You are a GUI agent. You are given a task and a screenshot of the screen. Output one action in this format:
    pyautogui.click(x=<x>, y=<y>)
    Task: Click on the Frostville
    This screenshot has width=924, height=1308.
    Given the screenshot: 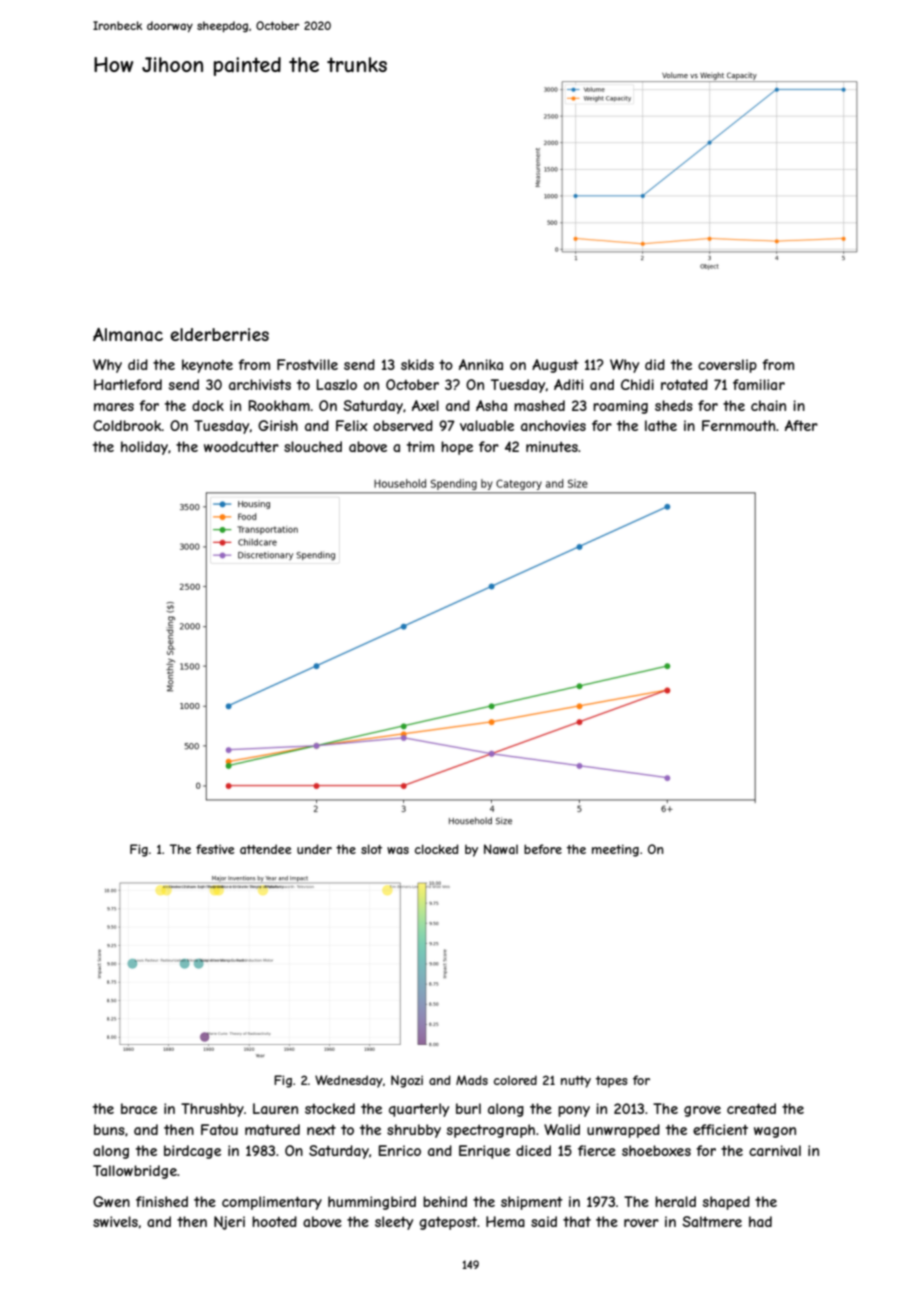 What is the action you would take?
    pyautogui.click(x=307, y=364)
